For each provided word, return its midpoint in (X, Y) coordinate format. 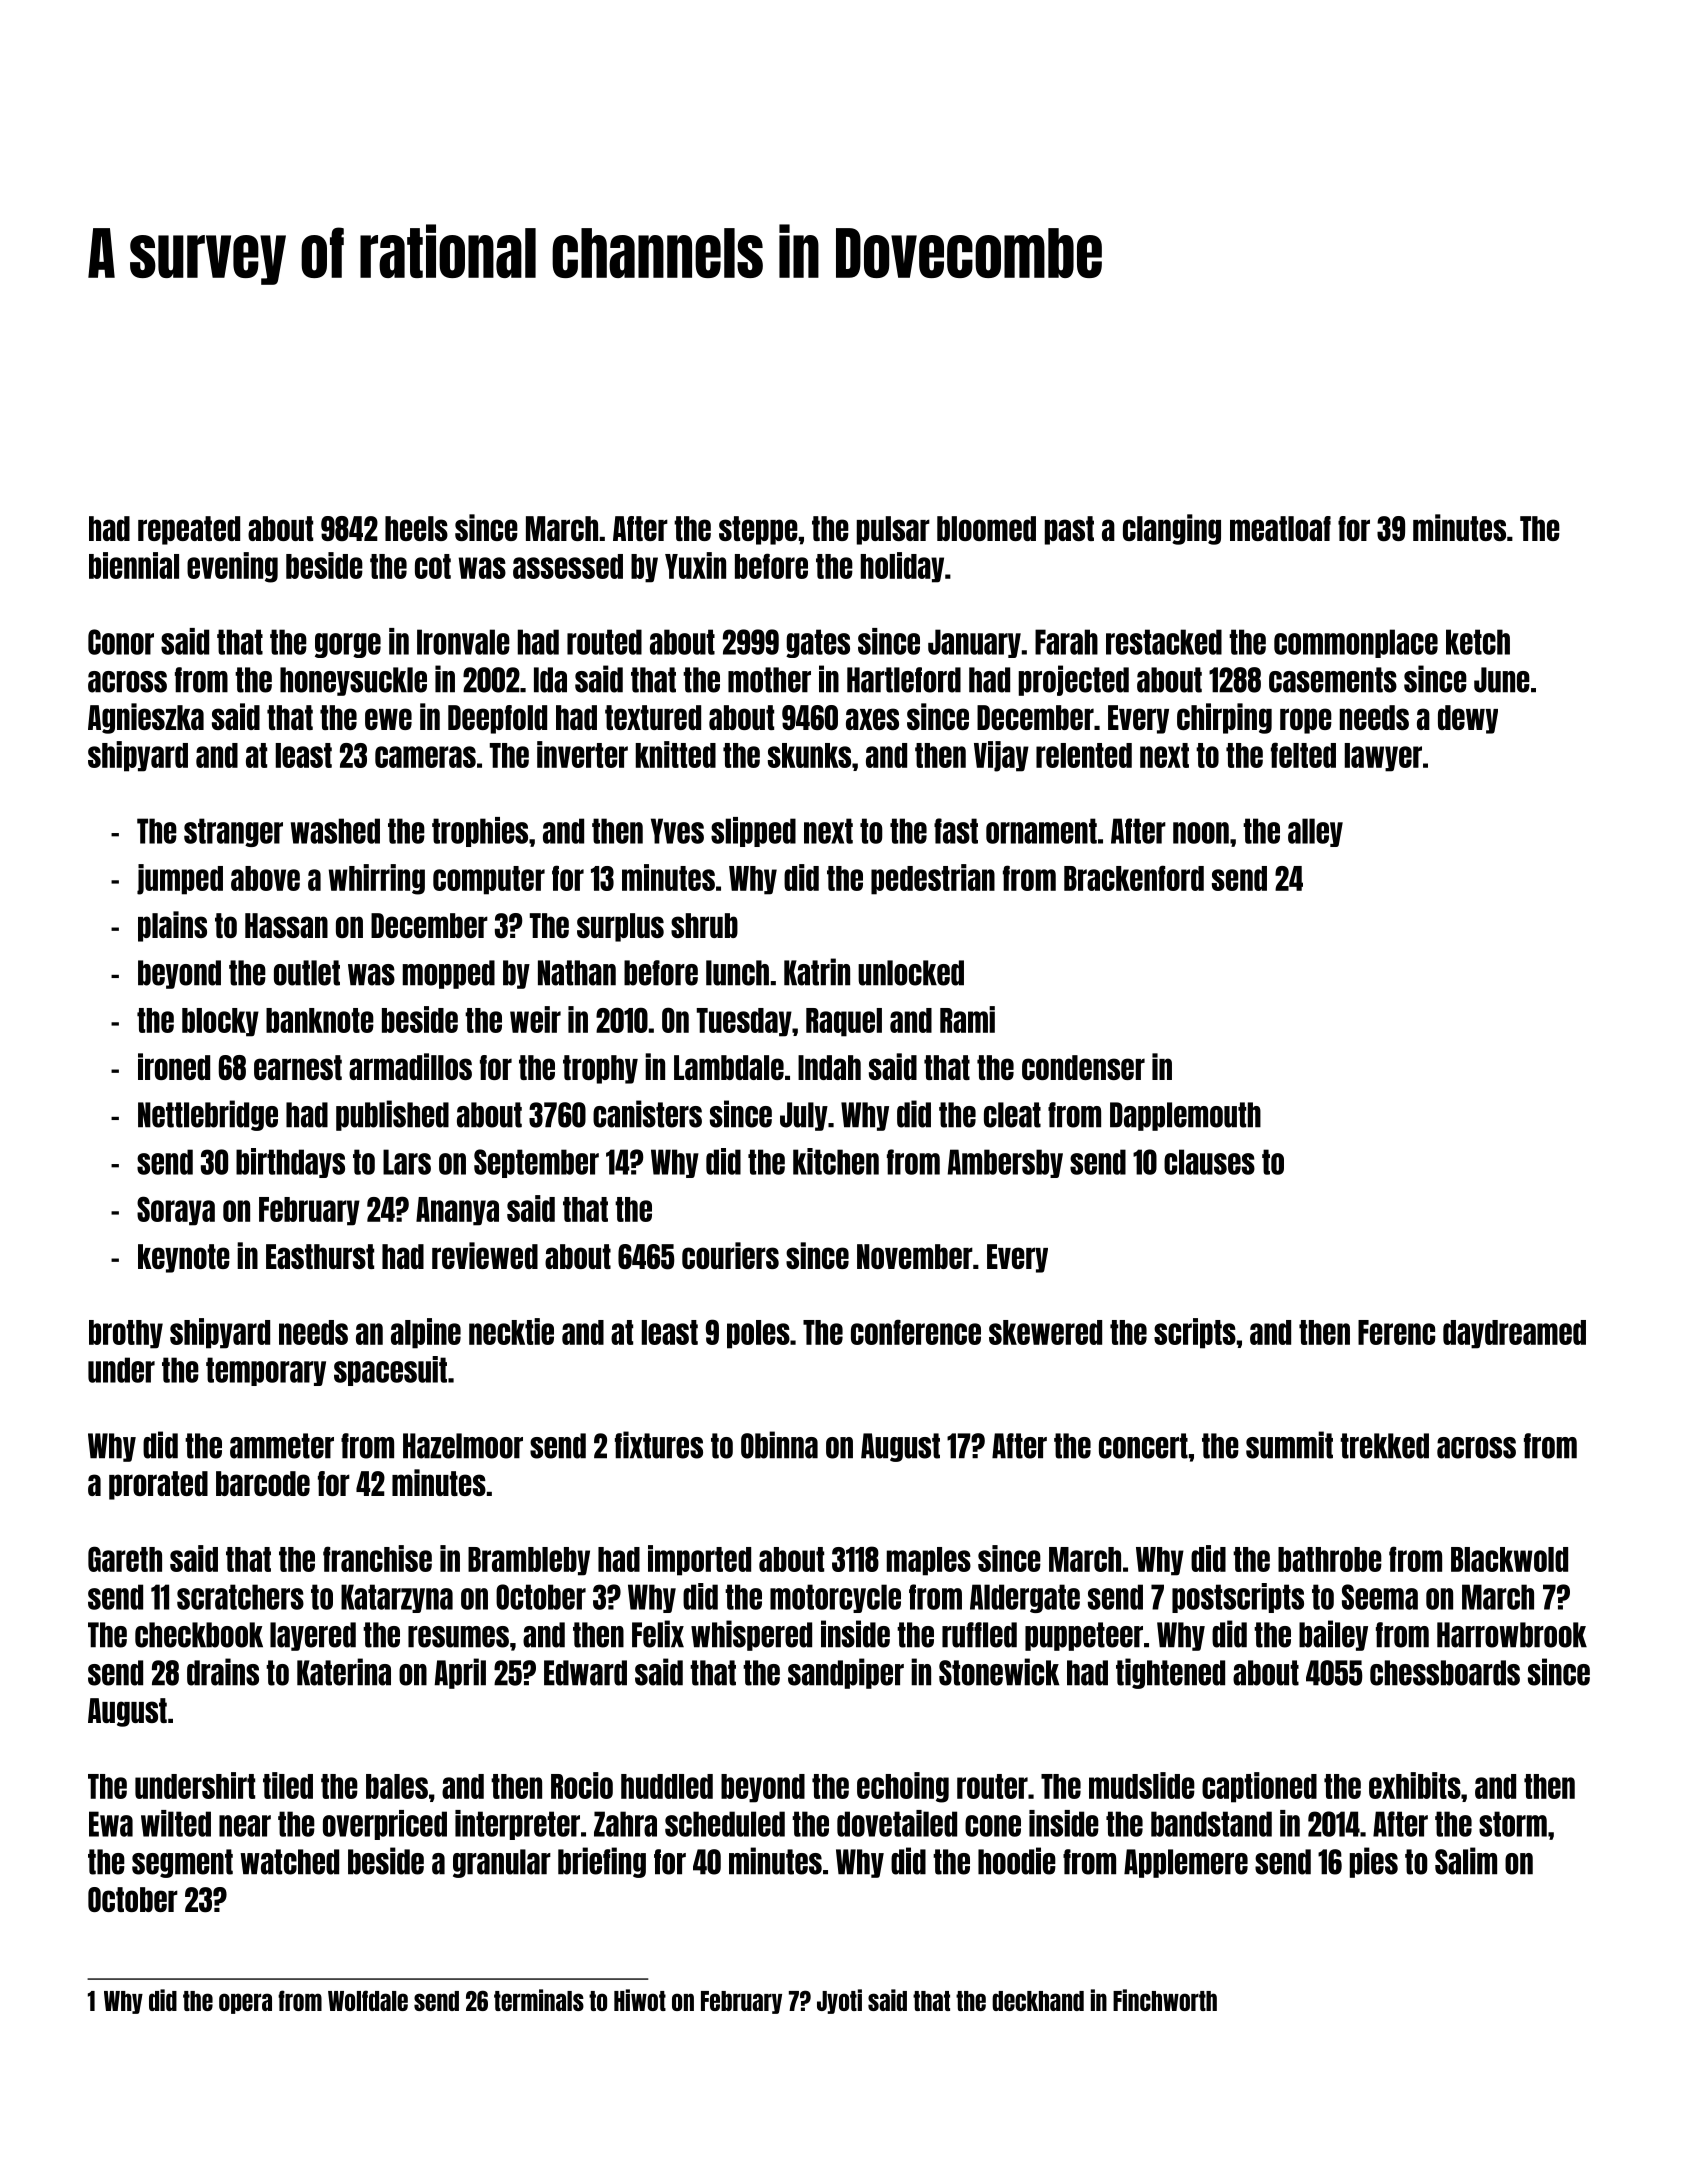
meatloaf (1280, 528)
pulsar (893, 530)
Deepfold (497, 719)
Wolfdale (368, 2000)
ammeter (282, 1446)
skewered (1045, 1332)
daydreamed (1514, 1334)
